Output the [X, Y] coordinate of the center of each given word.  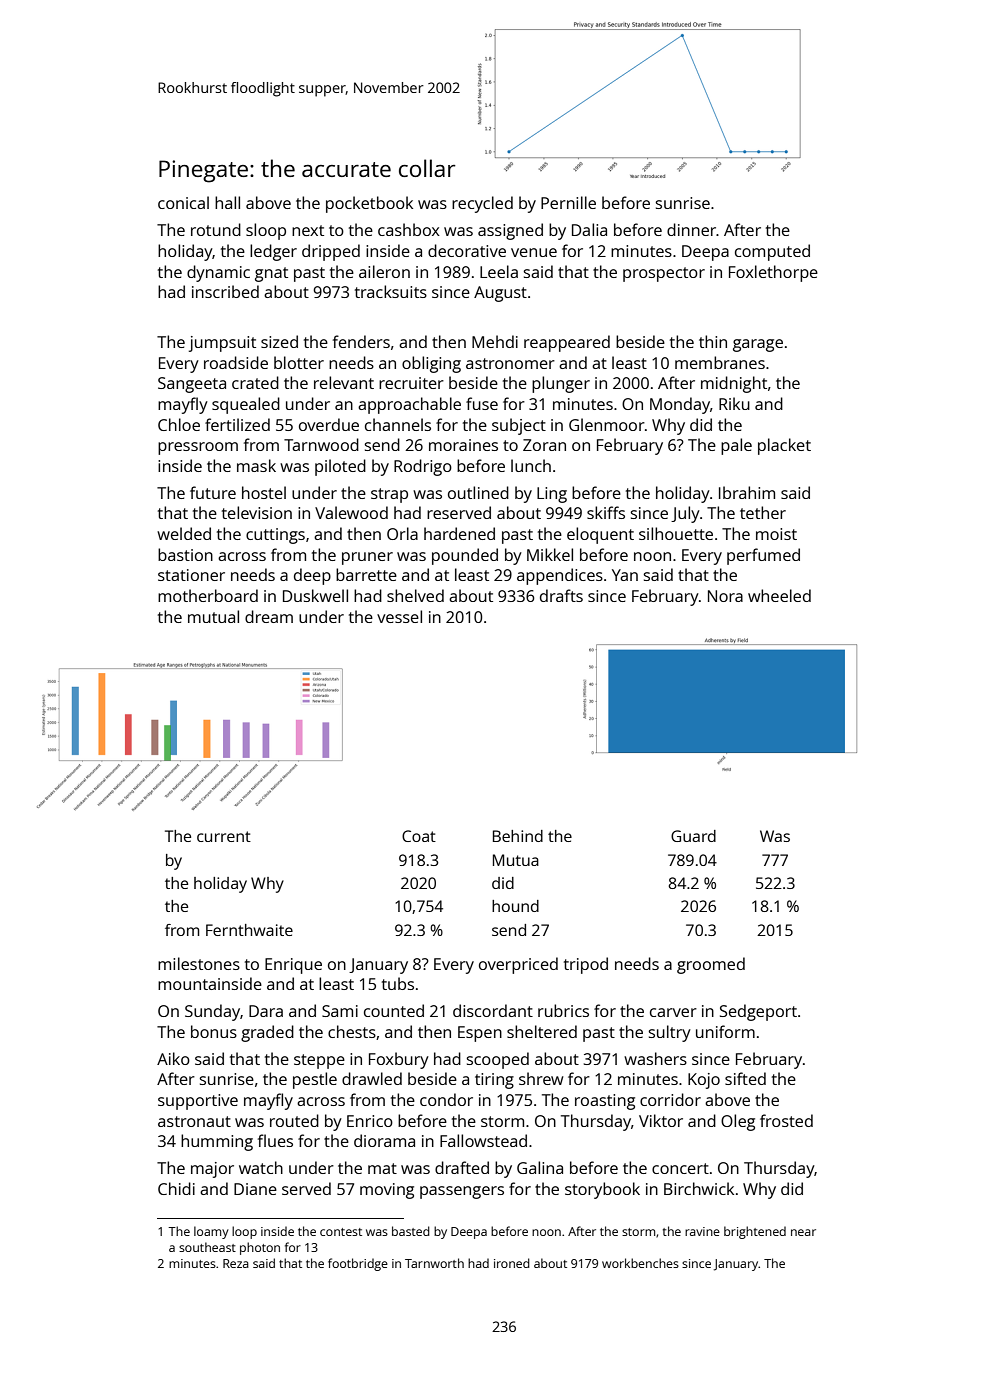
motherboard [208, 595]
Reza [236, 1263]
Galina [540, 1167]
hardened [459, 533]
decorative [467, 250]
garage [758, 345]
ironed [512, 1263]
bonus [214, 1031]
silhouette [676, 533]
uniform [725, 1031]
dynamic [218, 273]
